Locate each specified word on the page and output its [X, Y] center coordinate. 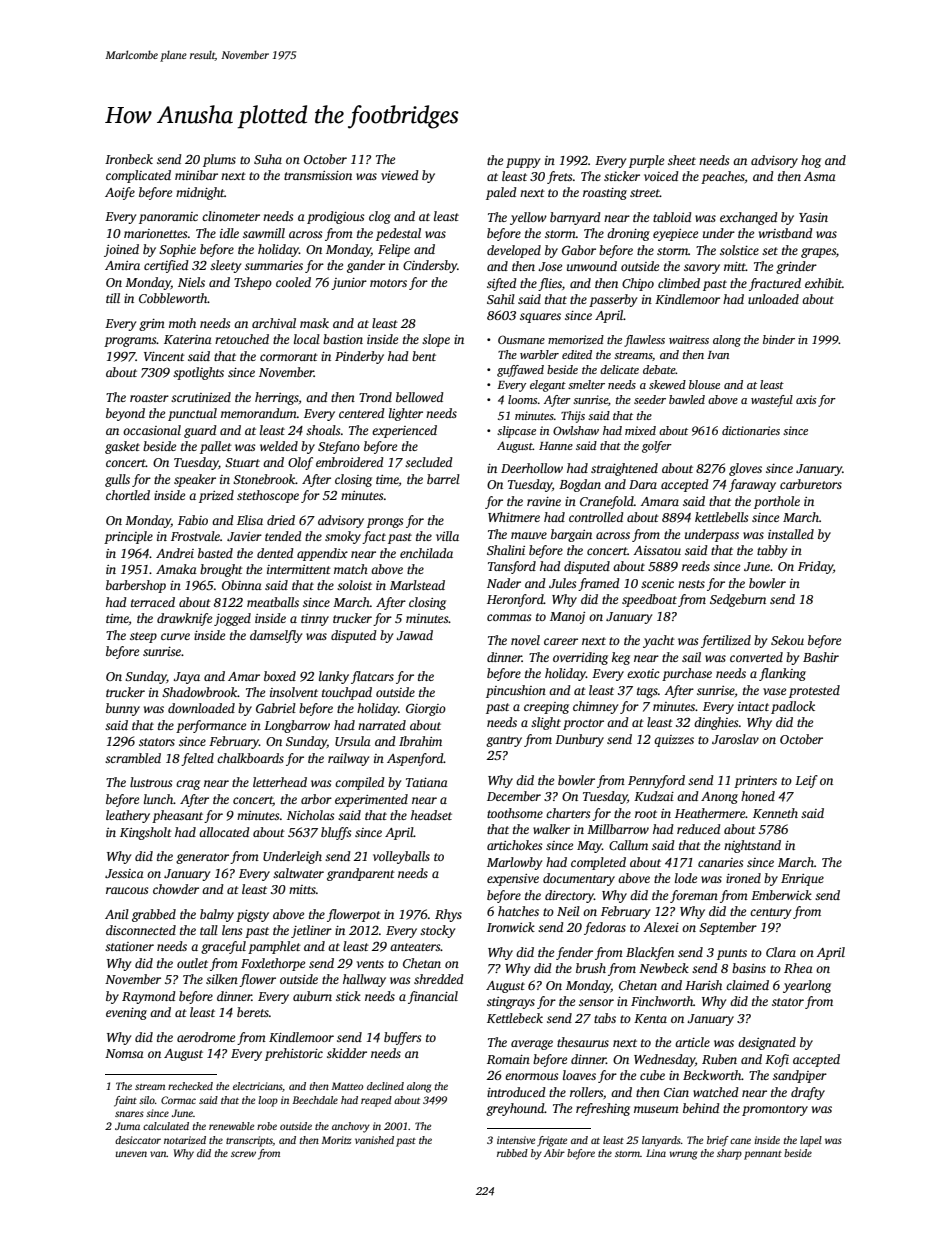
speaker [195, 480]
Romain [508, 1059]
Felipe [394, 250]
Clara [781, 952]
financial [433, 997]
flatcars [372, 677]
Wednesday [664, 1060]
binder [779, 339]
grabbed [154, 915]
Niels [191, 282]
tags [647, 692]
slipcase [516, 432]
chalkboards [250, 758]
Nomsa [124, 1053]
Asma [820, 176]
